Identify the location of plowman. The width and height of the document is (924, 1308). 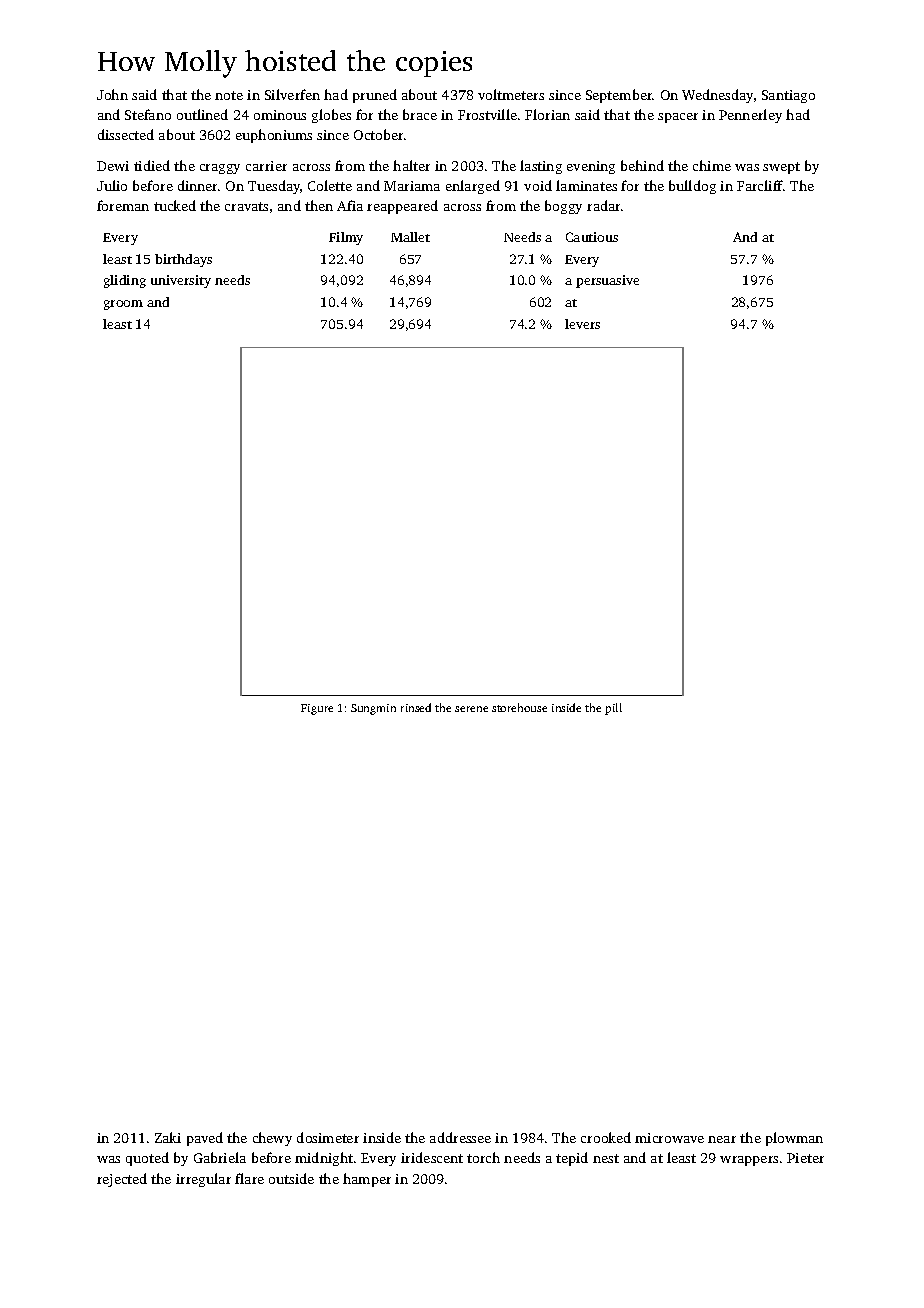
(794, 1139).
